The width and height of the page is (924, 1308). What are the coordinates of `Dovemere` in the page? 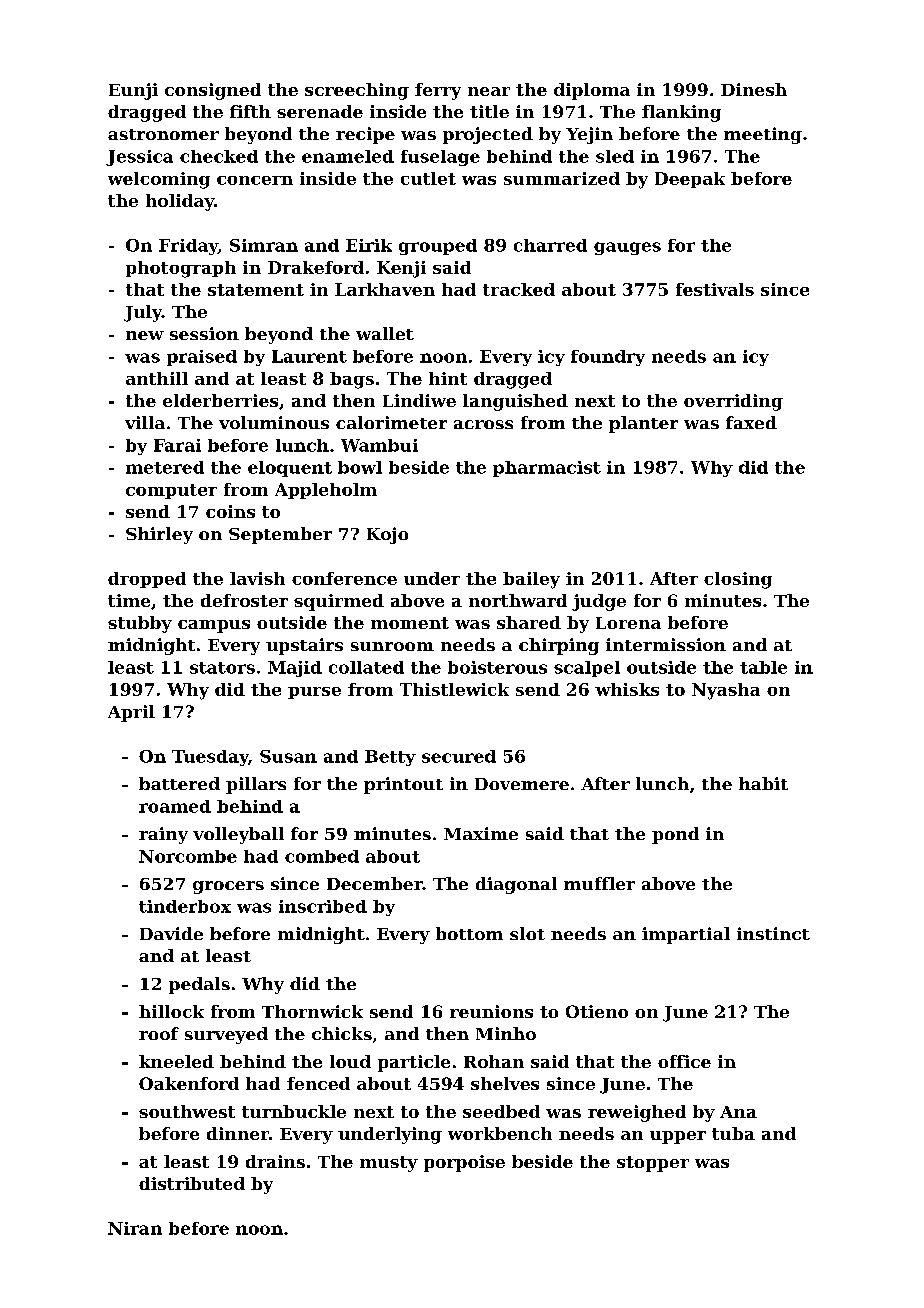 It's located at (522, 784).
